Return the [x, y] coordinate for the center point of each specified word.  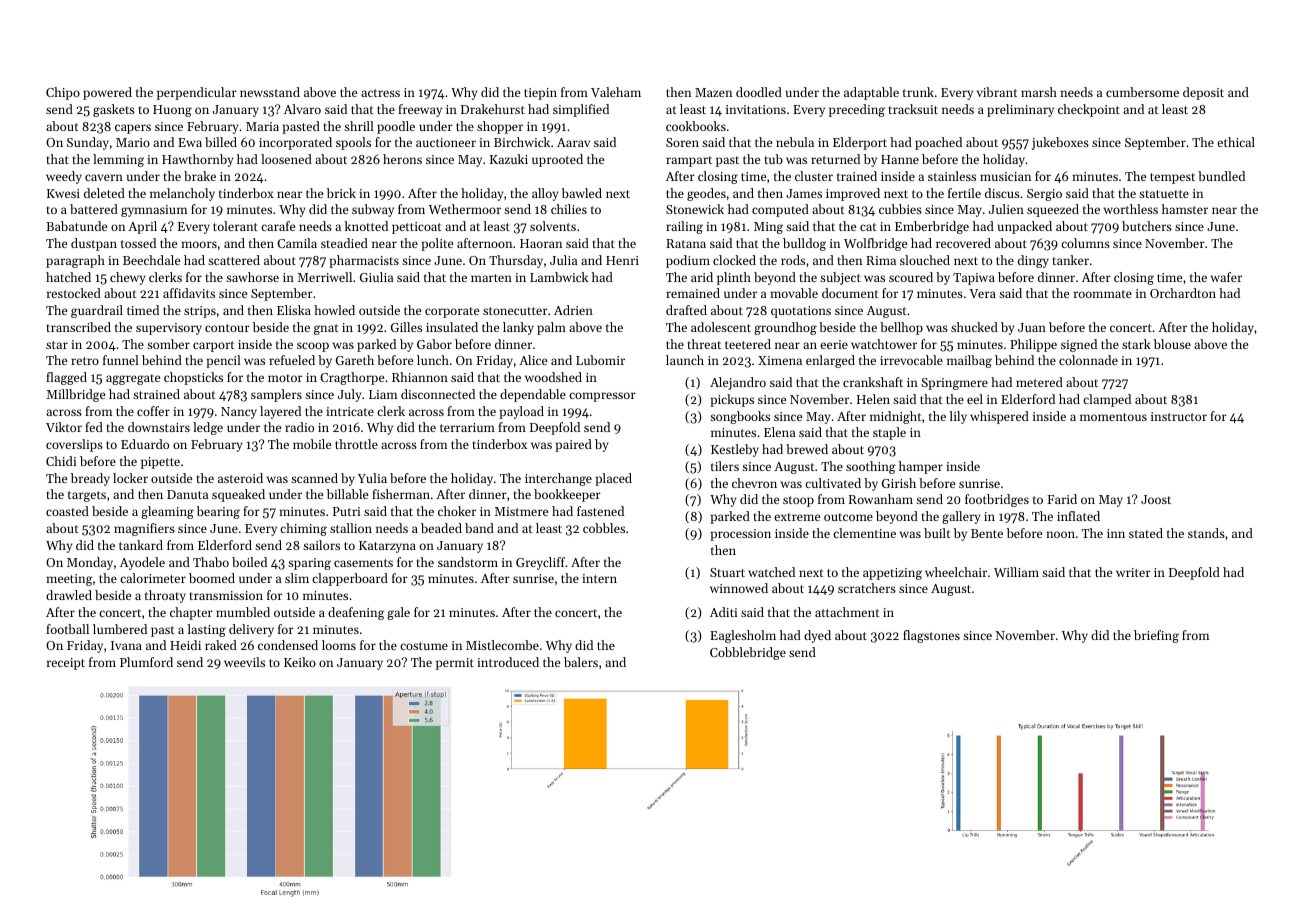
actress [380, 93]
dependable [533, 395]
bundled [1221, 176]
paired [573, 445]
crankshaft [873, 382]
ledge [208, 428]
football [67, 629]
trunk [918, 92]
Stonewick [695, 209]
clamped [1107, 400]
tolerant [235, 226]
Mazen [713, 92]
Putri [347, 511]
